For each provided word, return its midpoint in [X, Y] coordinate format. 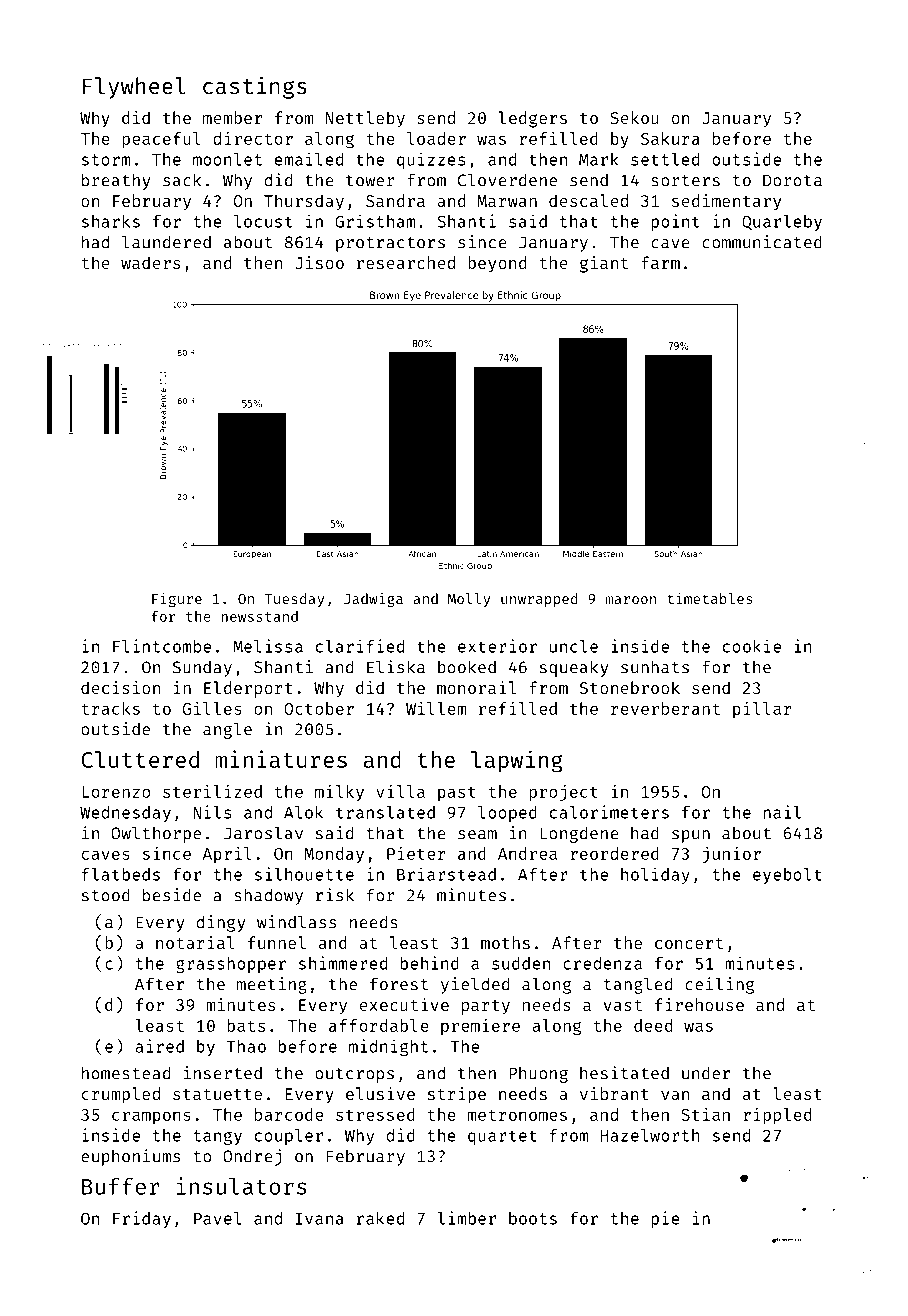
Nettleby [365, 119]
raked [380, 1218]
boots [533, 1218]
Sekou [634, 117]
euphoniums [130, 1157]
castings [255, 87]
